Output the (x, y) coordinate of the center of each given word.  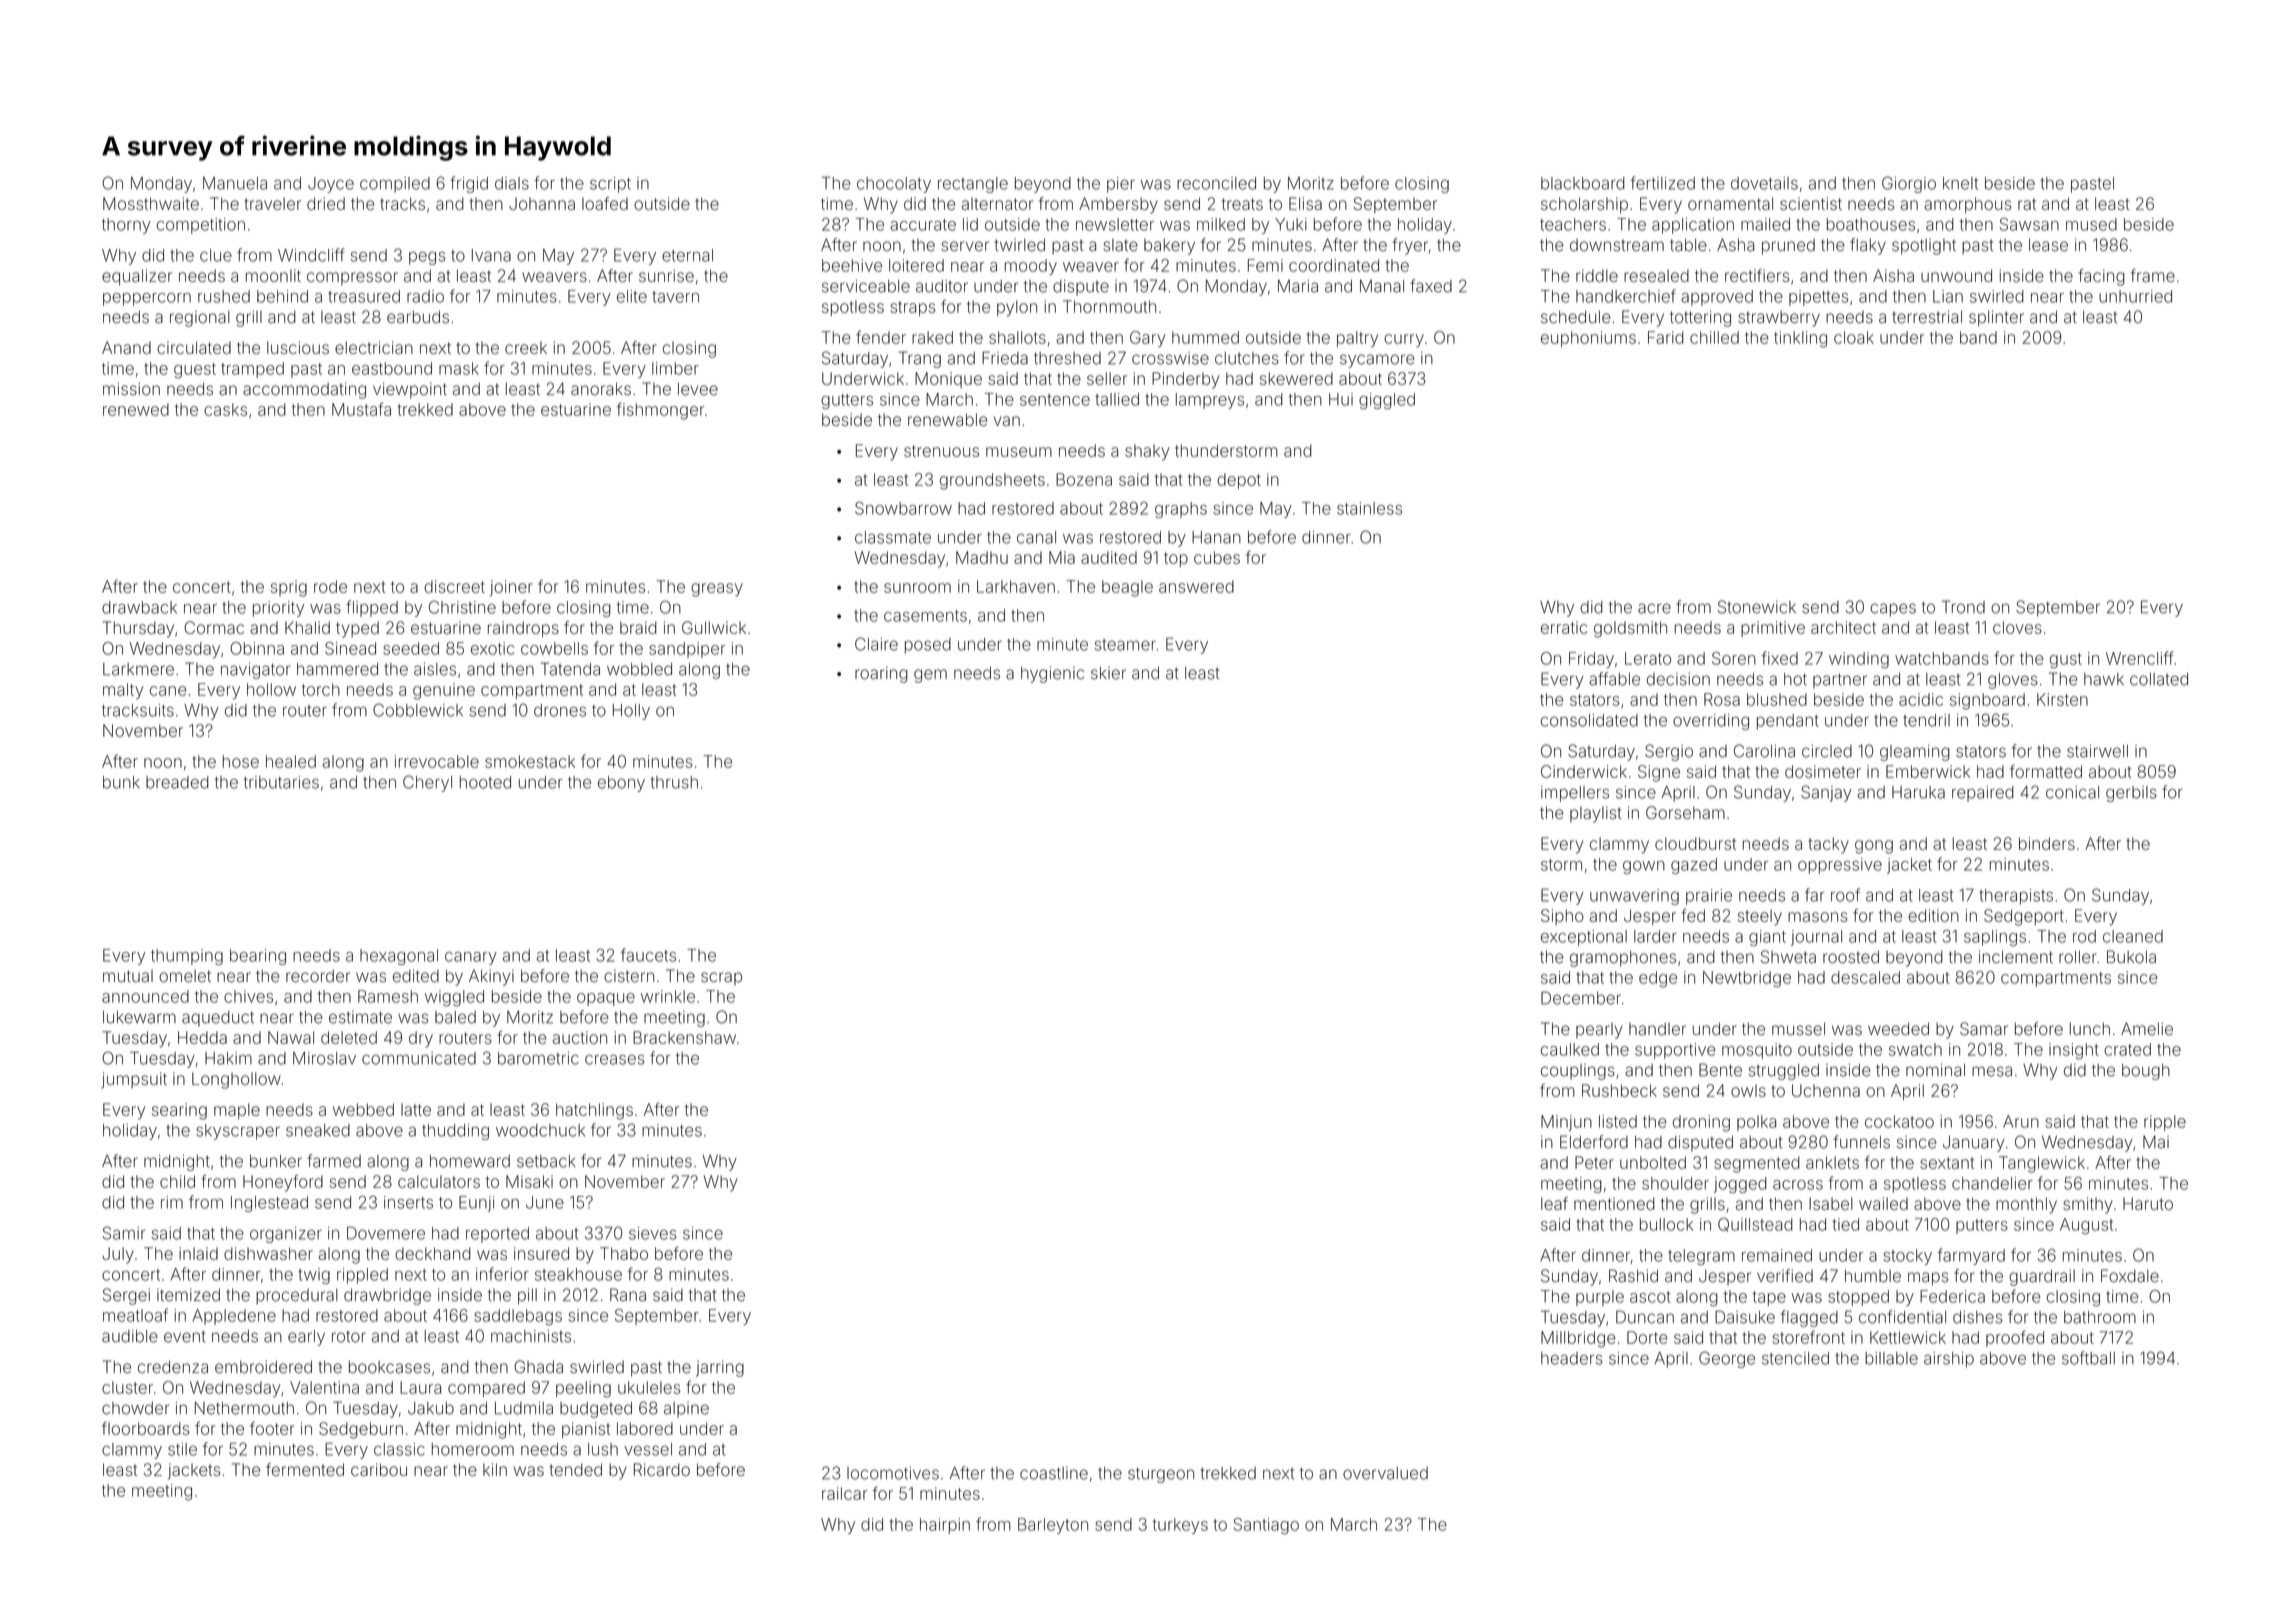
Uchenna (1826, 1090)
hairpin (945, 1526)
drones (560, 710)
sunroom (917, 588)
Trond (1963, 607)
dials (512, 183)
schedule (1576, 317)
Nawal (291, 1037)
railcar (845, 1493)
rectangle (973, 185)
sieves (653, 1233)
